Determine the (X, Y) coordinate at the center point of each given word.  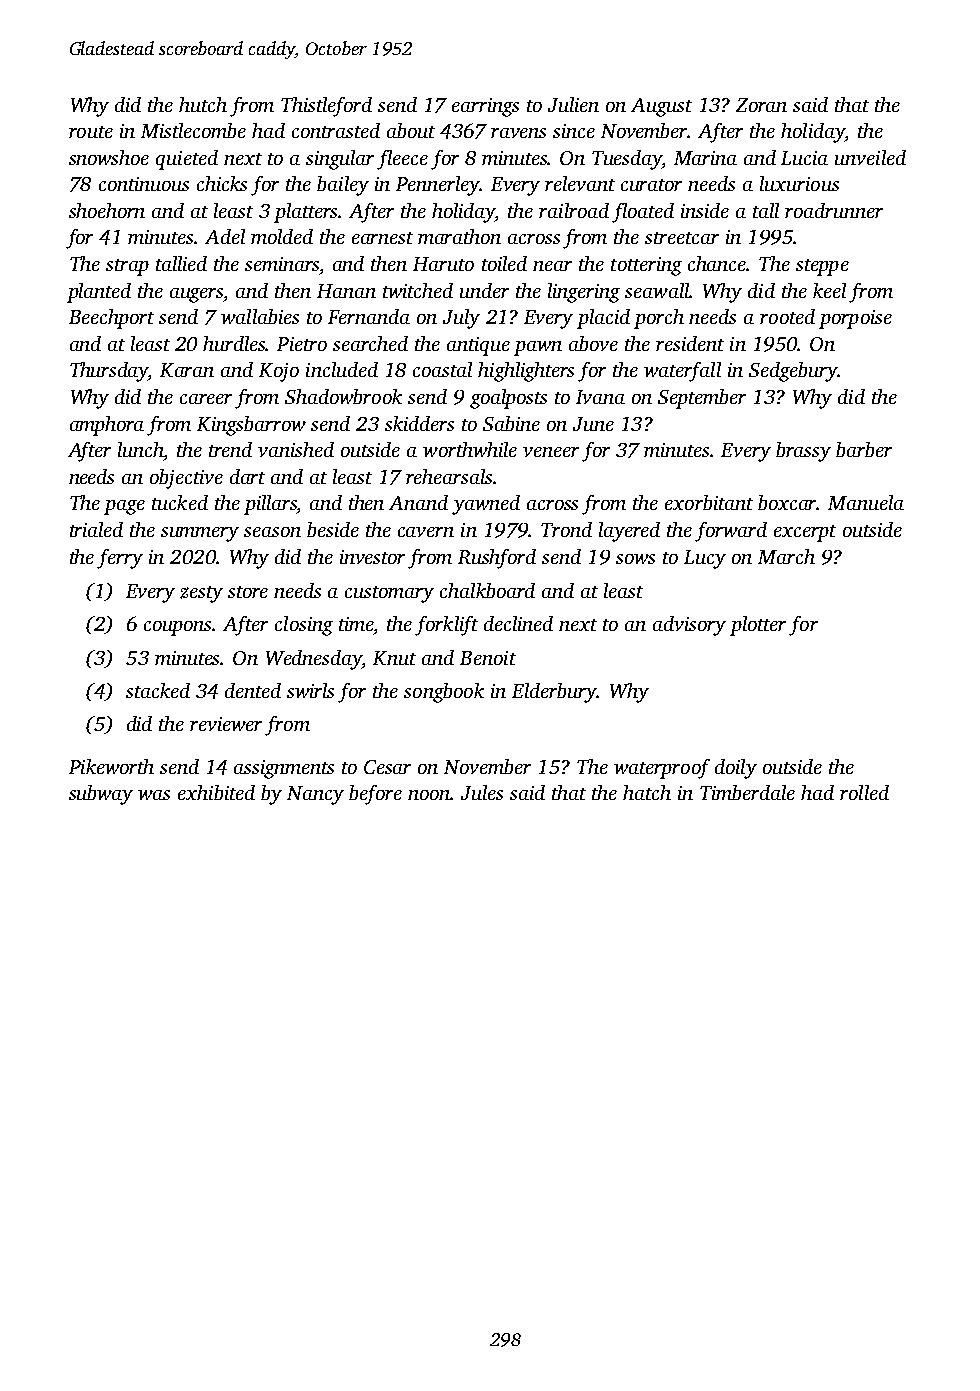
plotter (758, 626)
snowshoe (109, 157)
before (375, 795)
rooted (787, 316)
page (124, 507)
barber (864, 449)
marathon (459, 236)
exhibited (216, 792)
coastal (442, 369)
